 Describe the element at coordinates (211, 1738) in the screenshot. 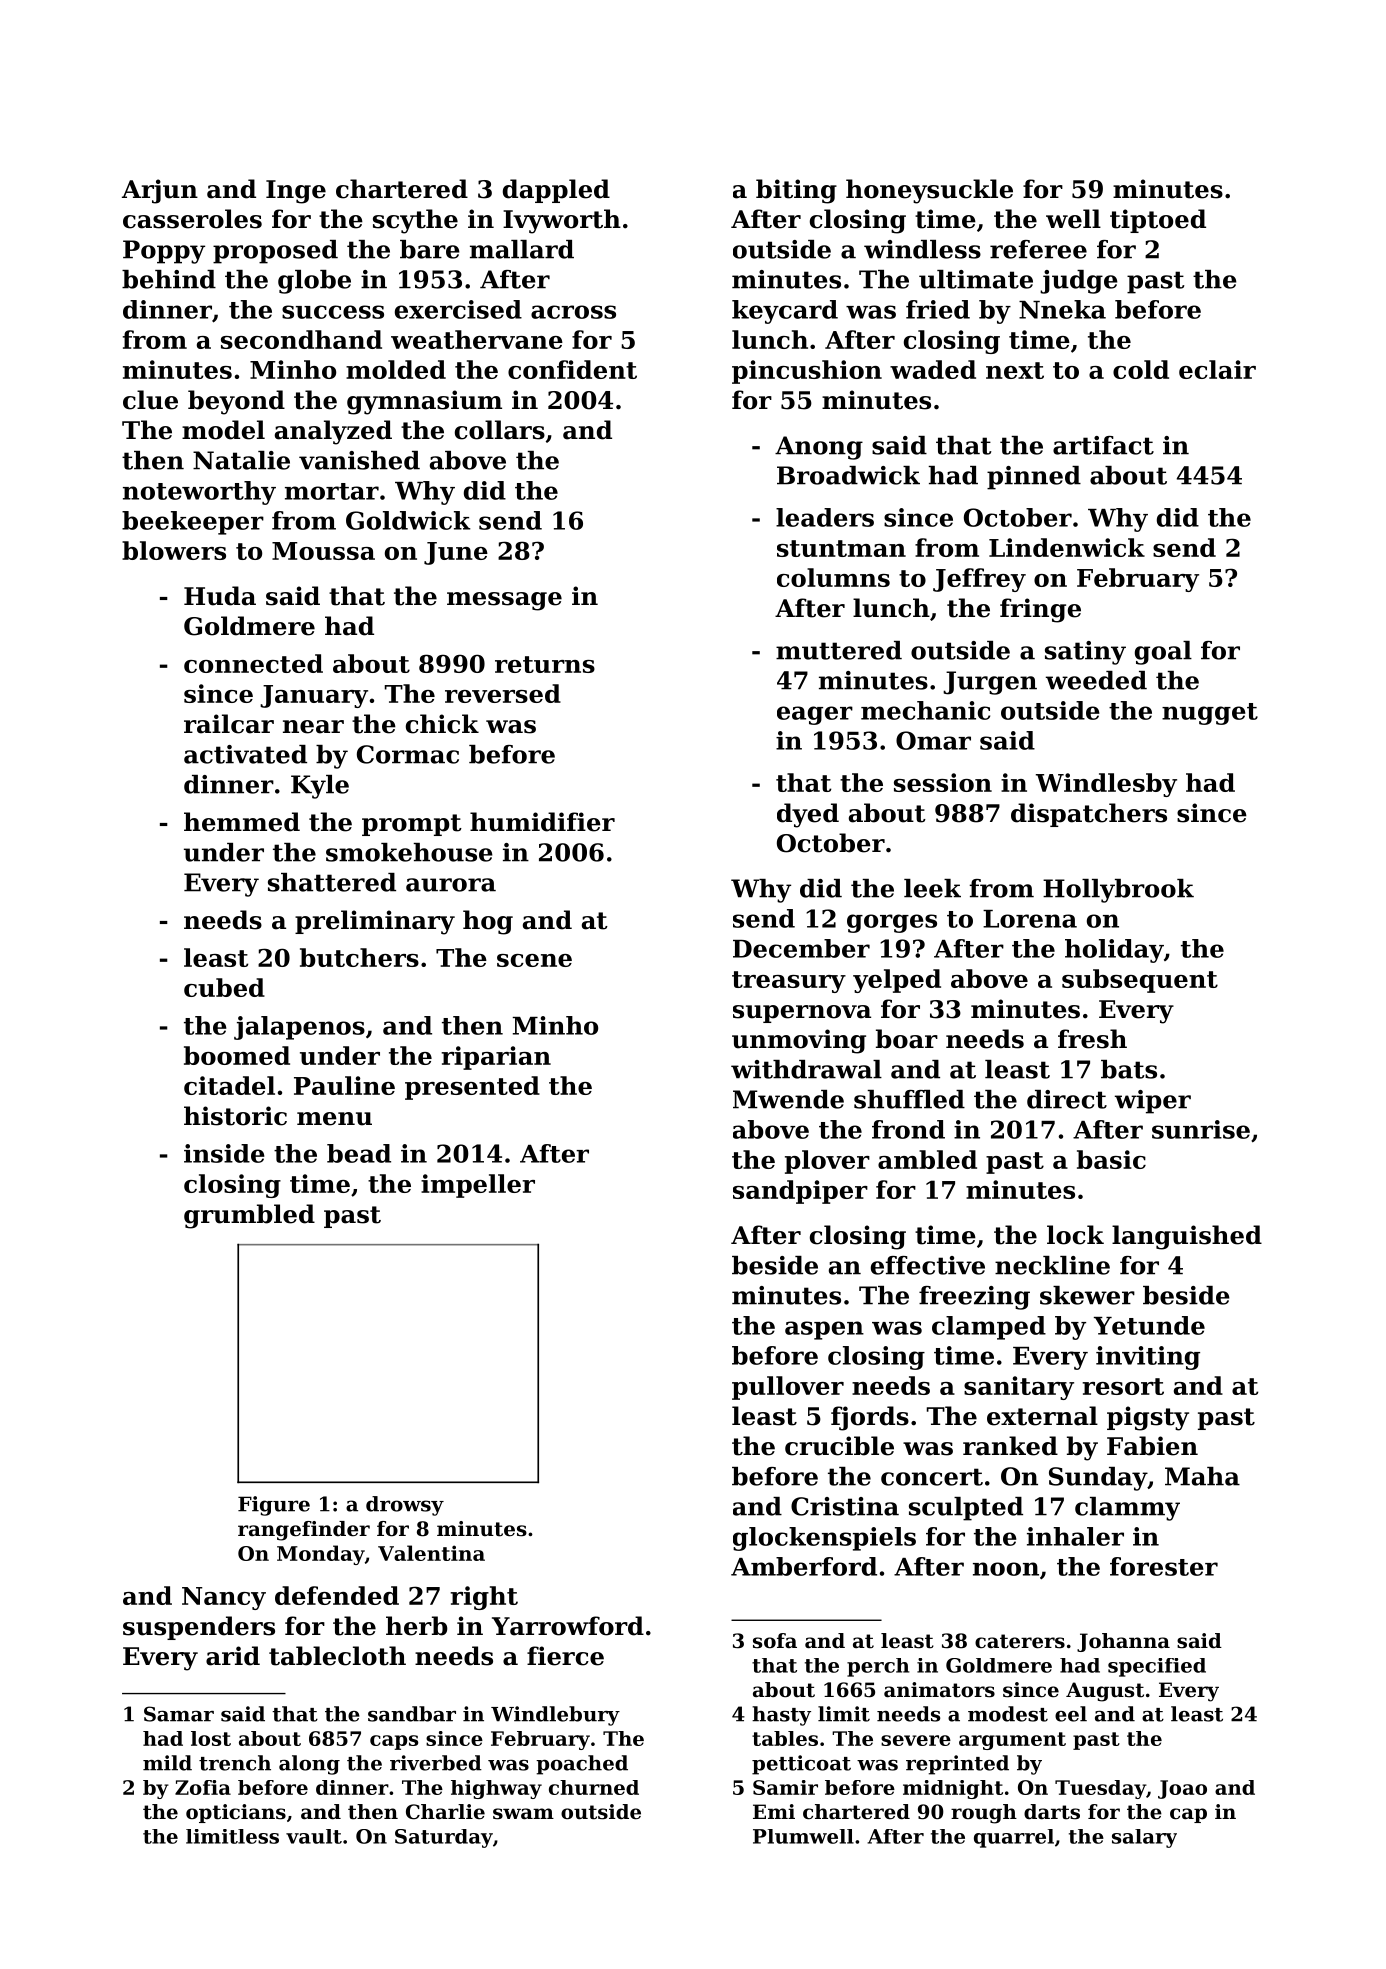

I see `lost` at that location.
